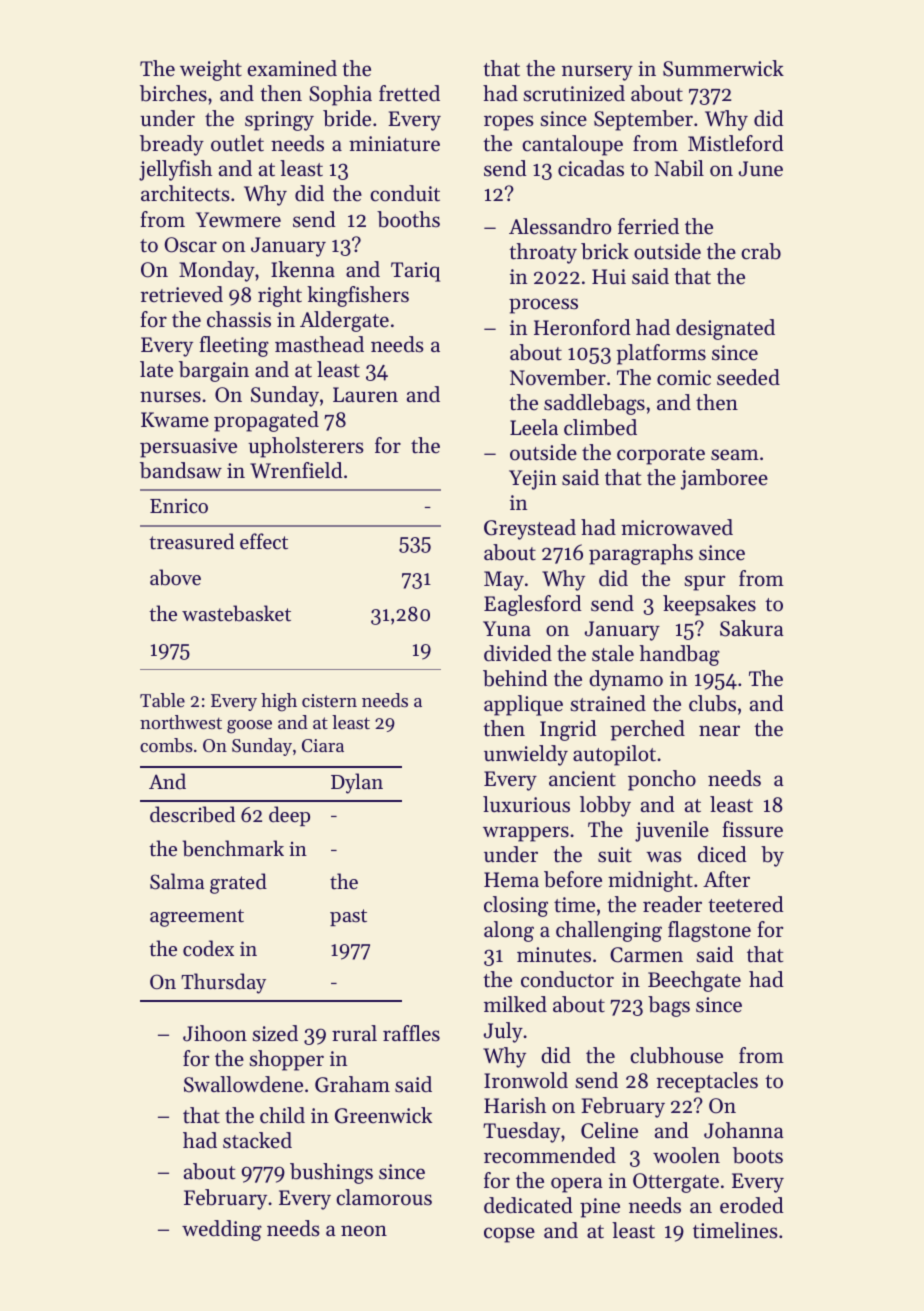 The image size is (924, 1311). What do you see at coordinates (347, 118) in the image?
I see `bride` at bounding box center [347, 118].
